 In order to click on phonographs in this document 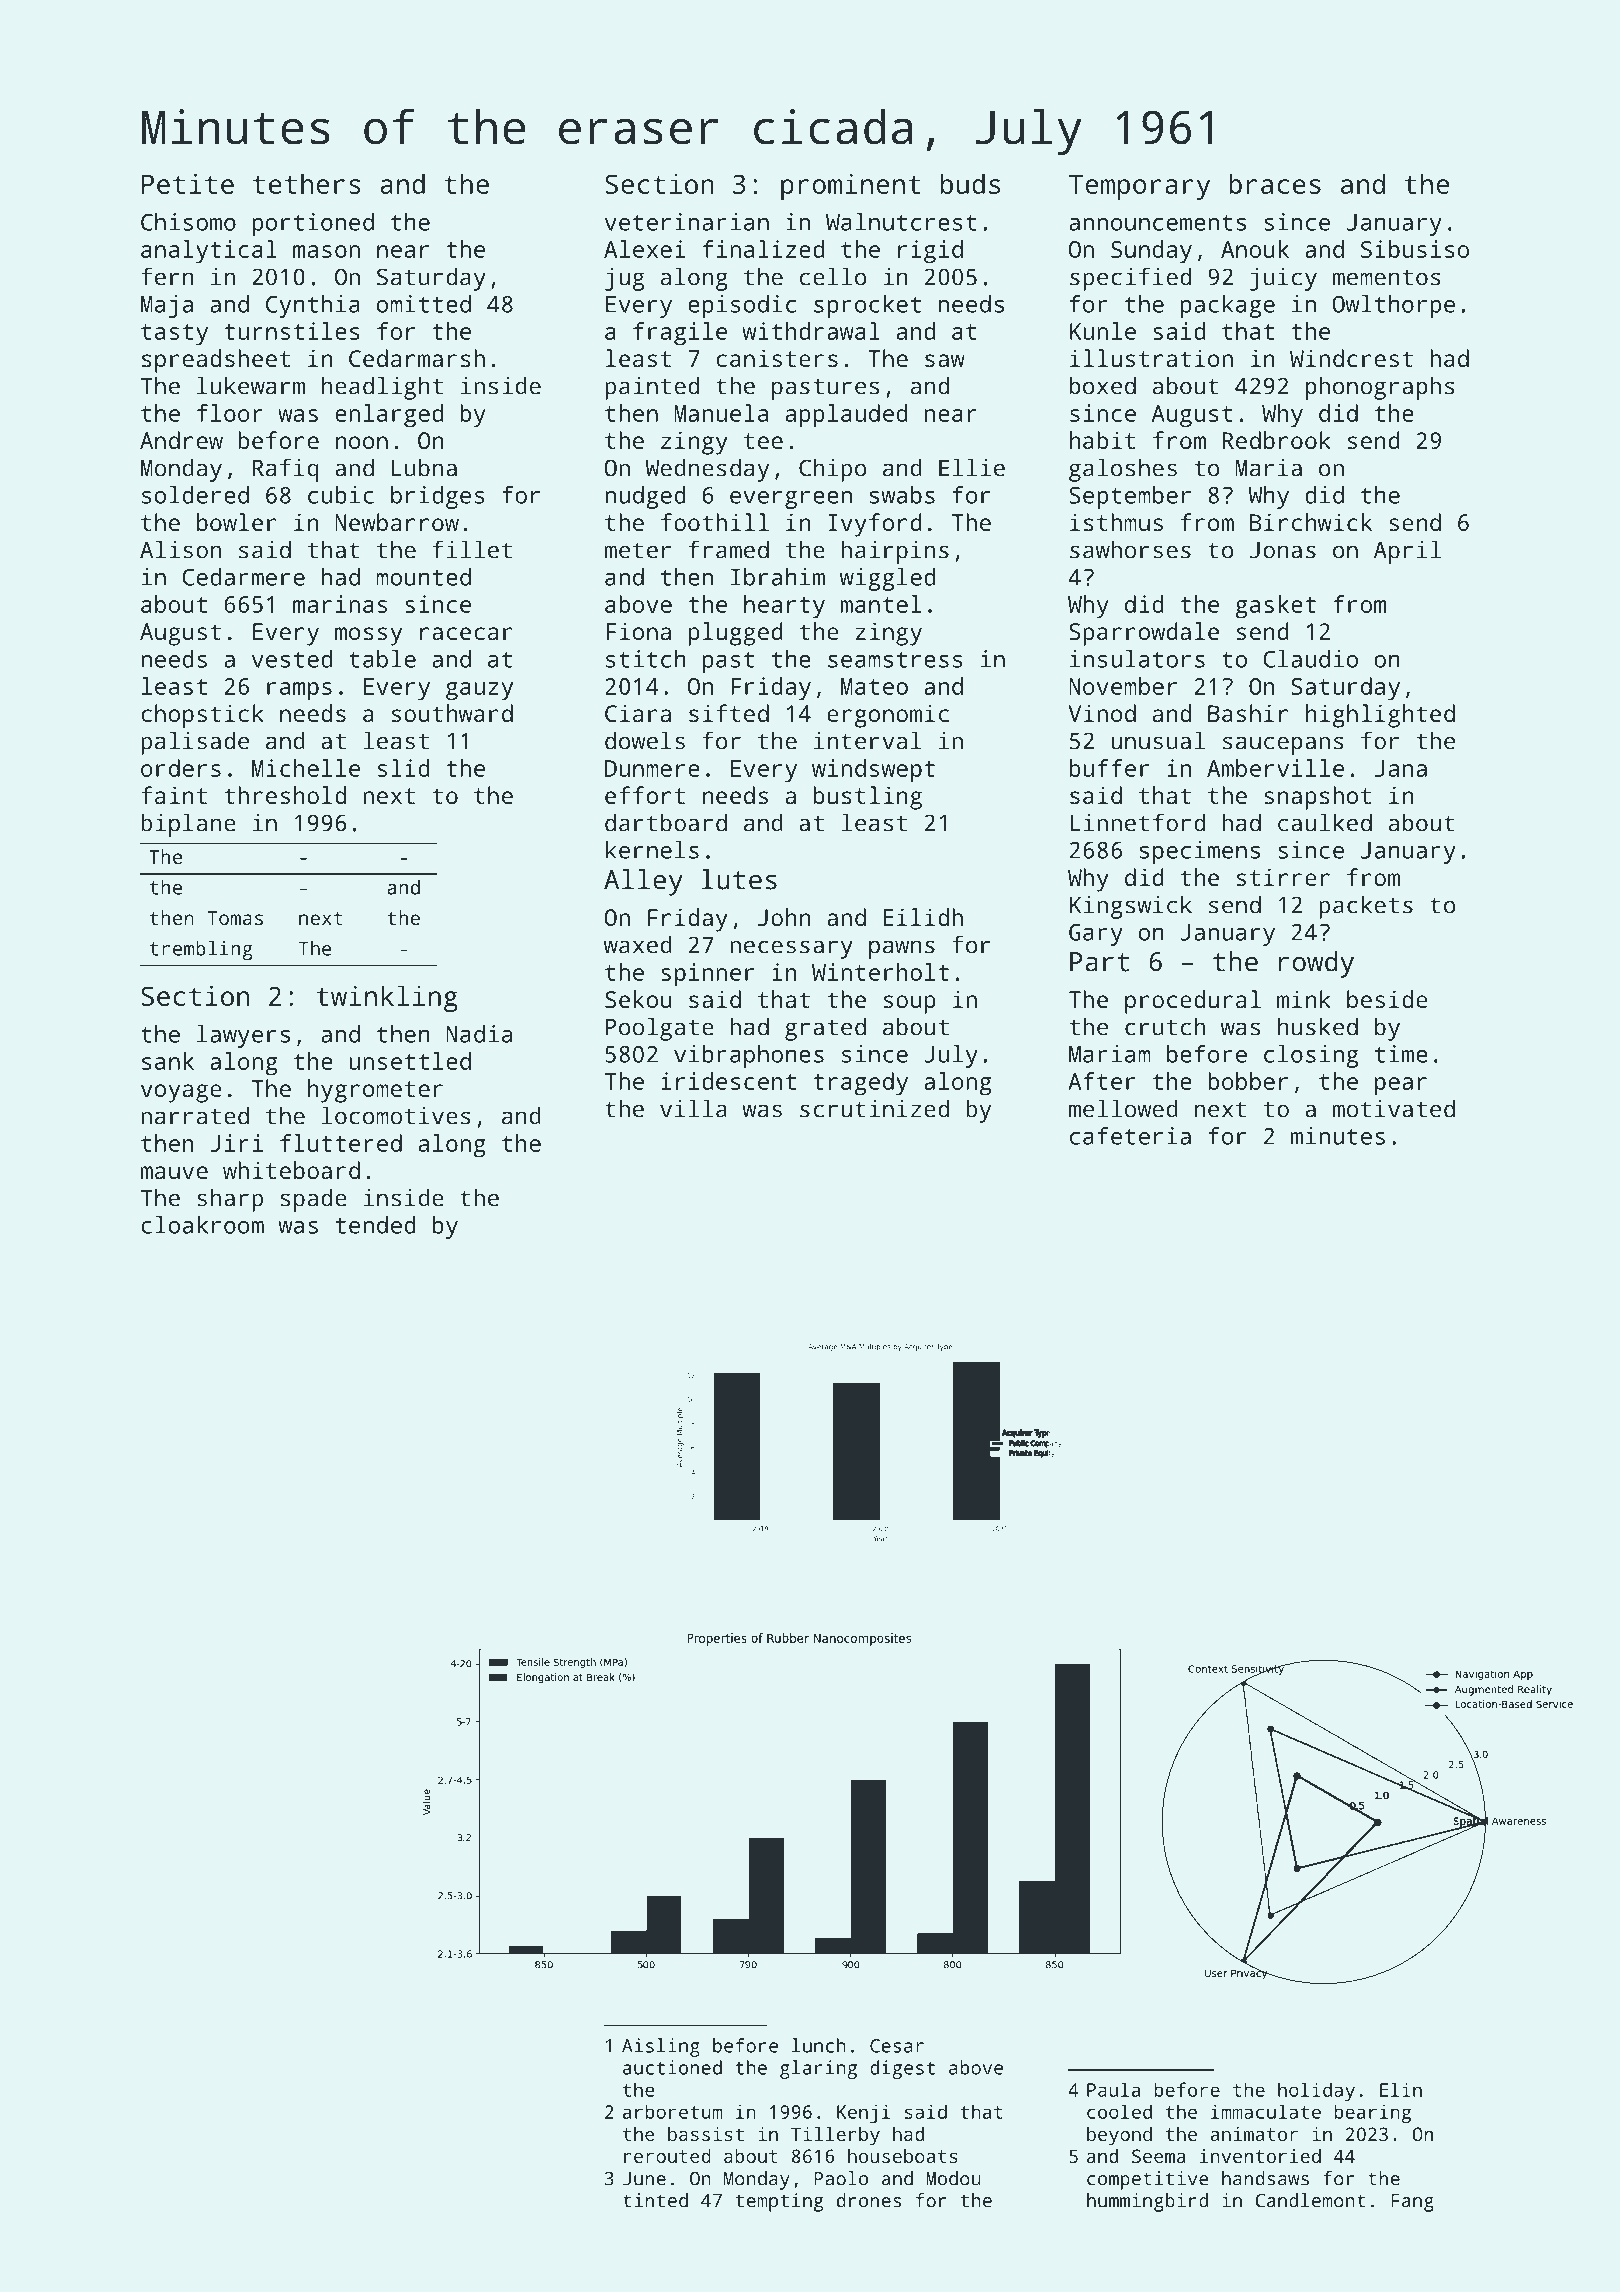, I will do `click(1380, 388)`.
